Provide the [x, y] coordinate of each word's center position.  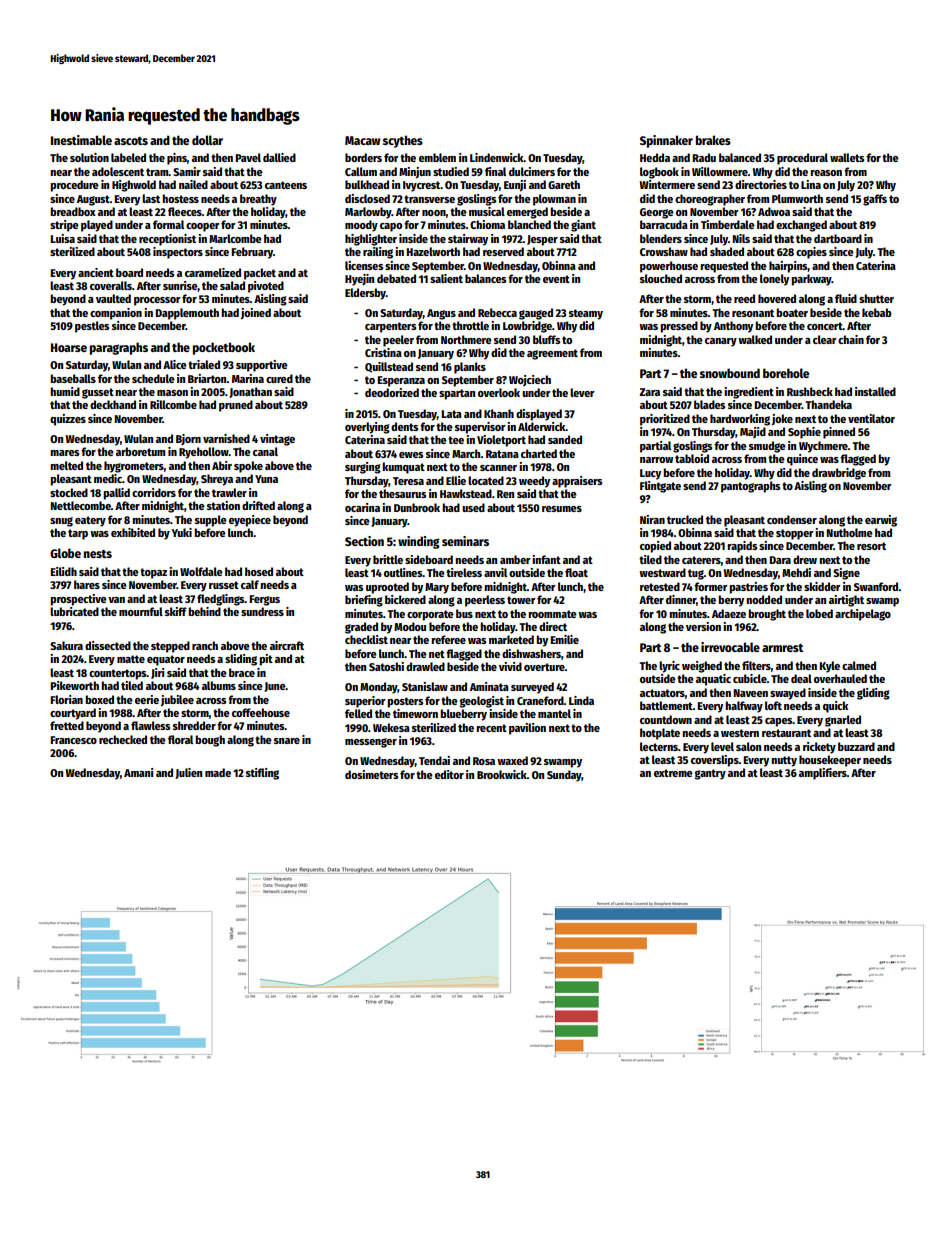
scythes [403, 141]
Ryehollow [204, 453]
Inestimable [81, 140]
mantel [554, 713]
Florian [66, 699]
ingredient [749, 393]
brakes [713, 140]
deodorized [392, 392]
